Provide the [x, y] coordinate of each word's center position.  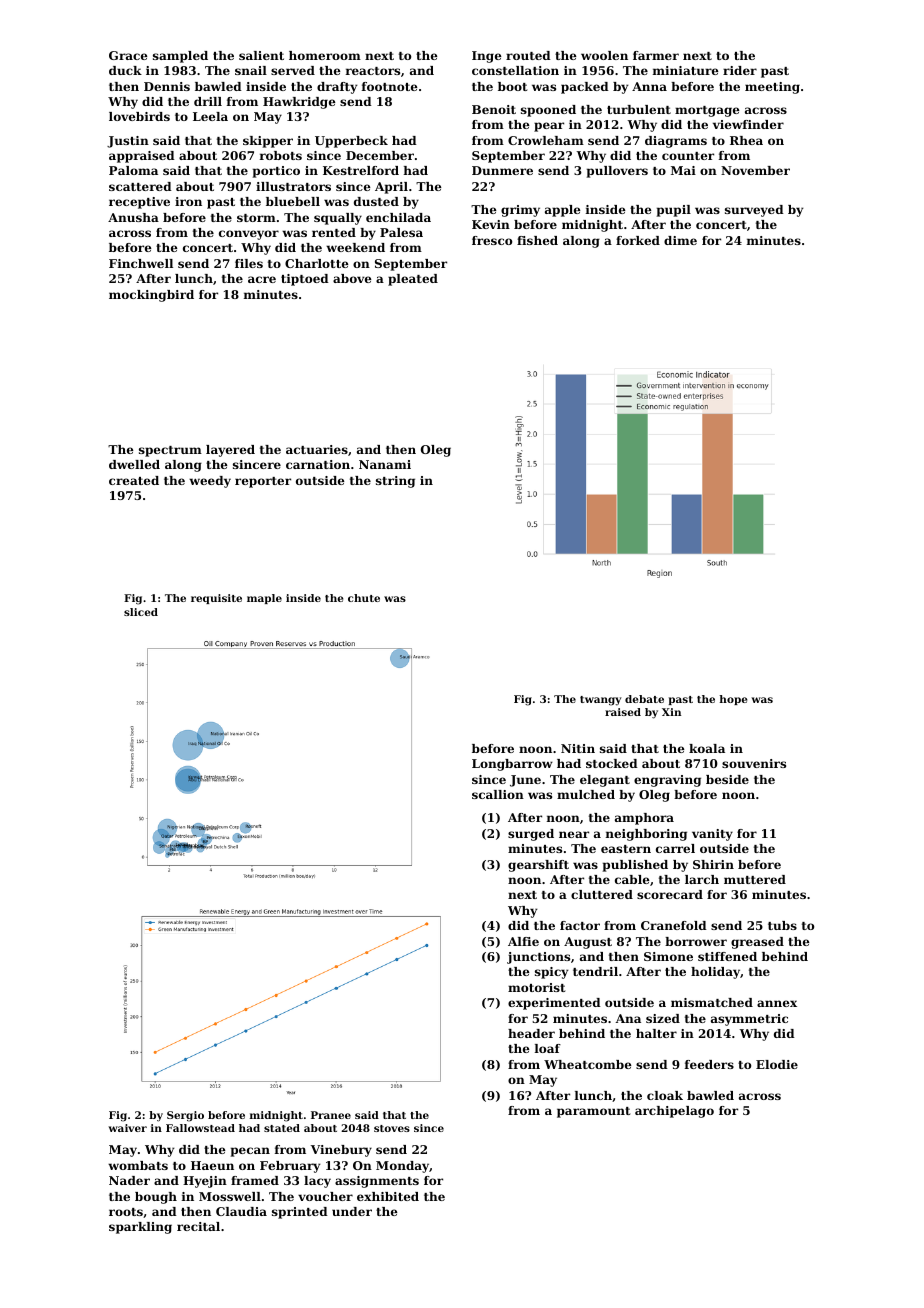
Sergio [185, 1116]
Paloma [133, 170]
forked [638, 240]
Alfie [523, 941]
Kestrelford [361, 170]
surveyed [754, 211]
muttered [755, 879]
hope [733, 700]
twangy [601, 701]
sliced [141, 612]
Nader [129, 1180]
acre [262, 279]
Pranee [331, 1115]
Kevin [491, 224]
